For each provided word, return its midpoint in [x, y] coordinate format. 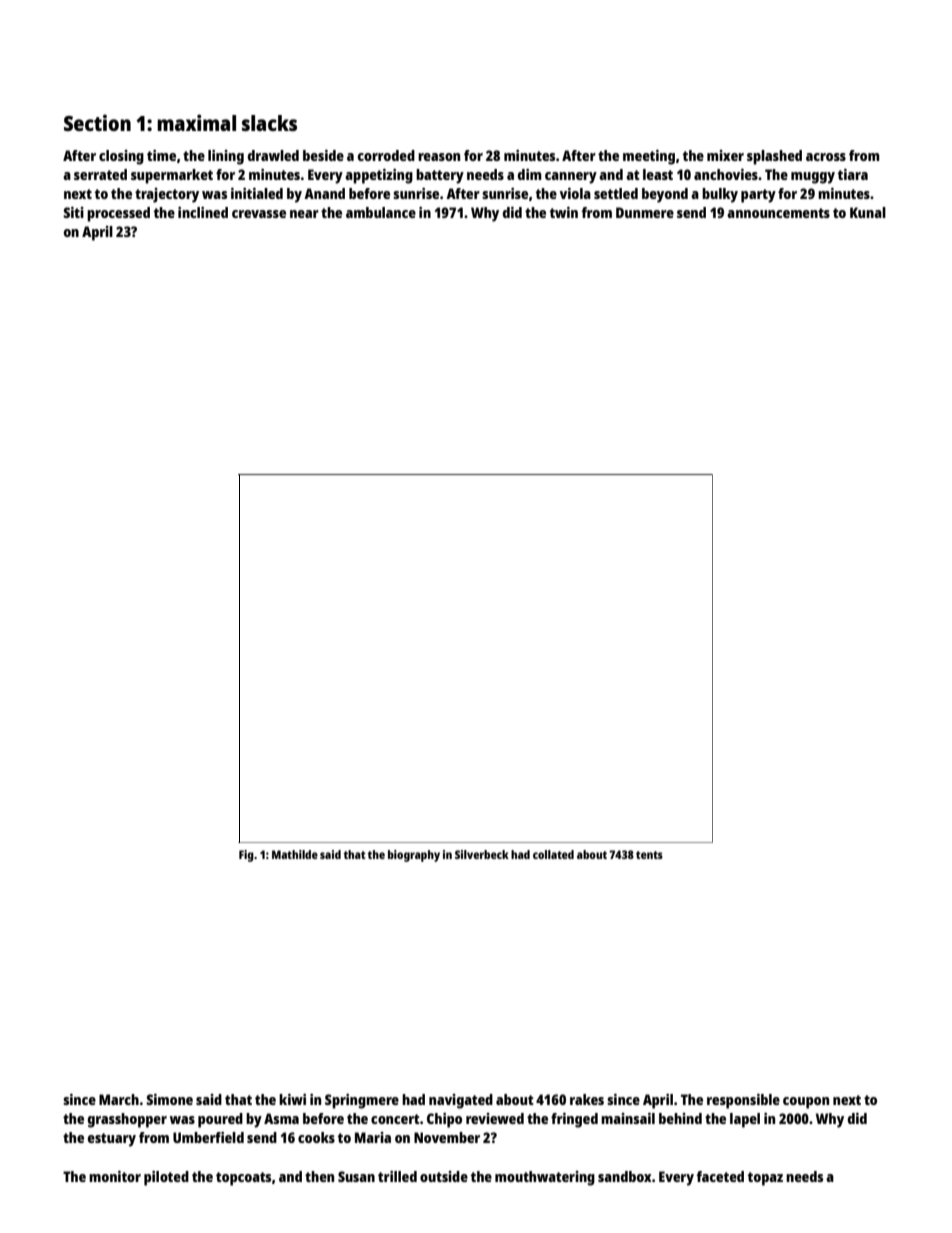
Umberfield [208, 1137]
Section [97, 122]
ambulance [381, 212]
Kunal [868, 212]
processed [118, 214]
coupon [806, 1103]
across [826, 157]
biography [414, 856]
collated [553, 854]
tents [649, 855]
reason [439, 157]
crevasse [259, 214]
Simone [169, 1099]
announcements [778, 213]
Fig [246, 856]
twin [564, 212]
